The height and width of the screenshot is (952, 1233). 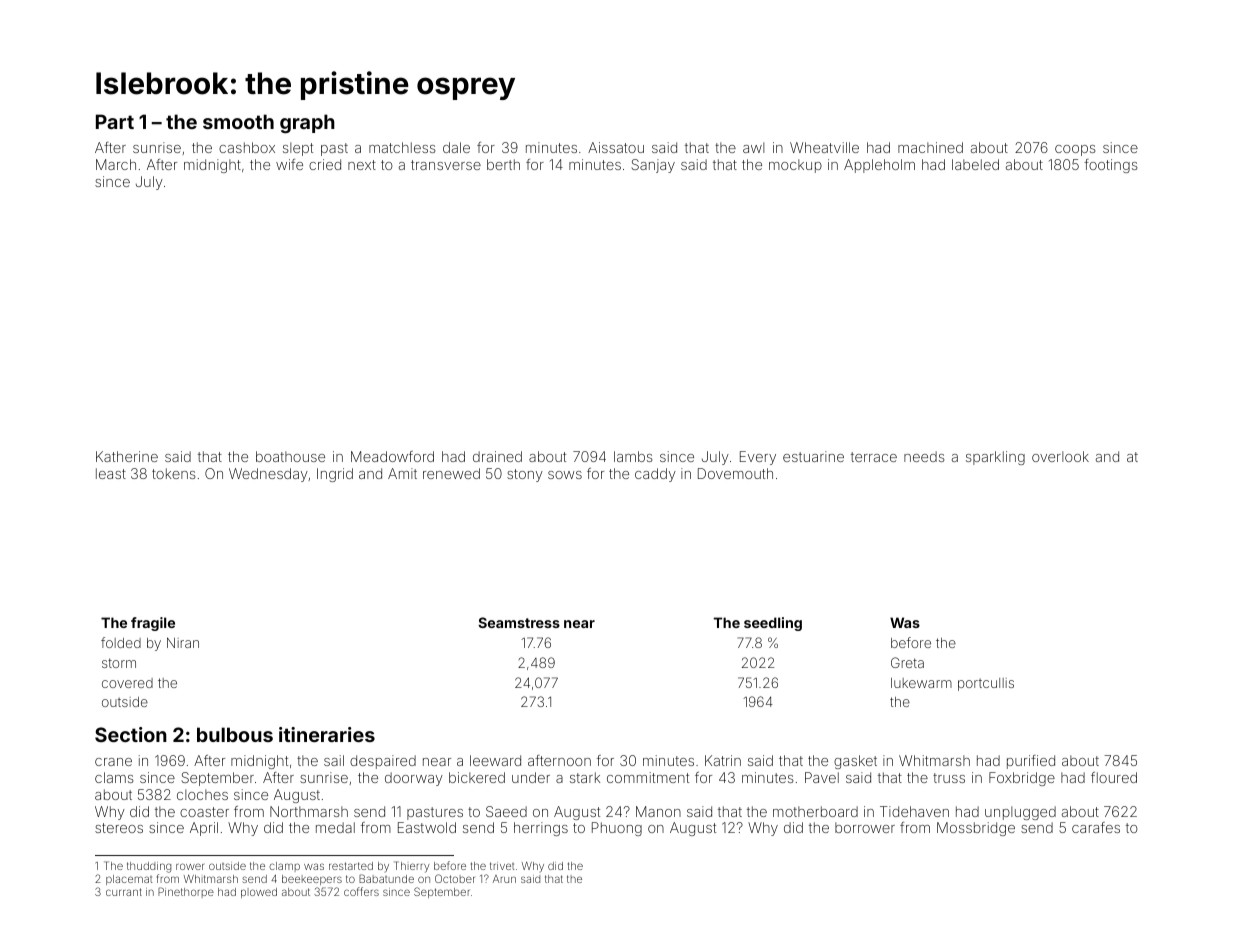 I want to click on Seamstress, so click(x=519, y=622).
